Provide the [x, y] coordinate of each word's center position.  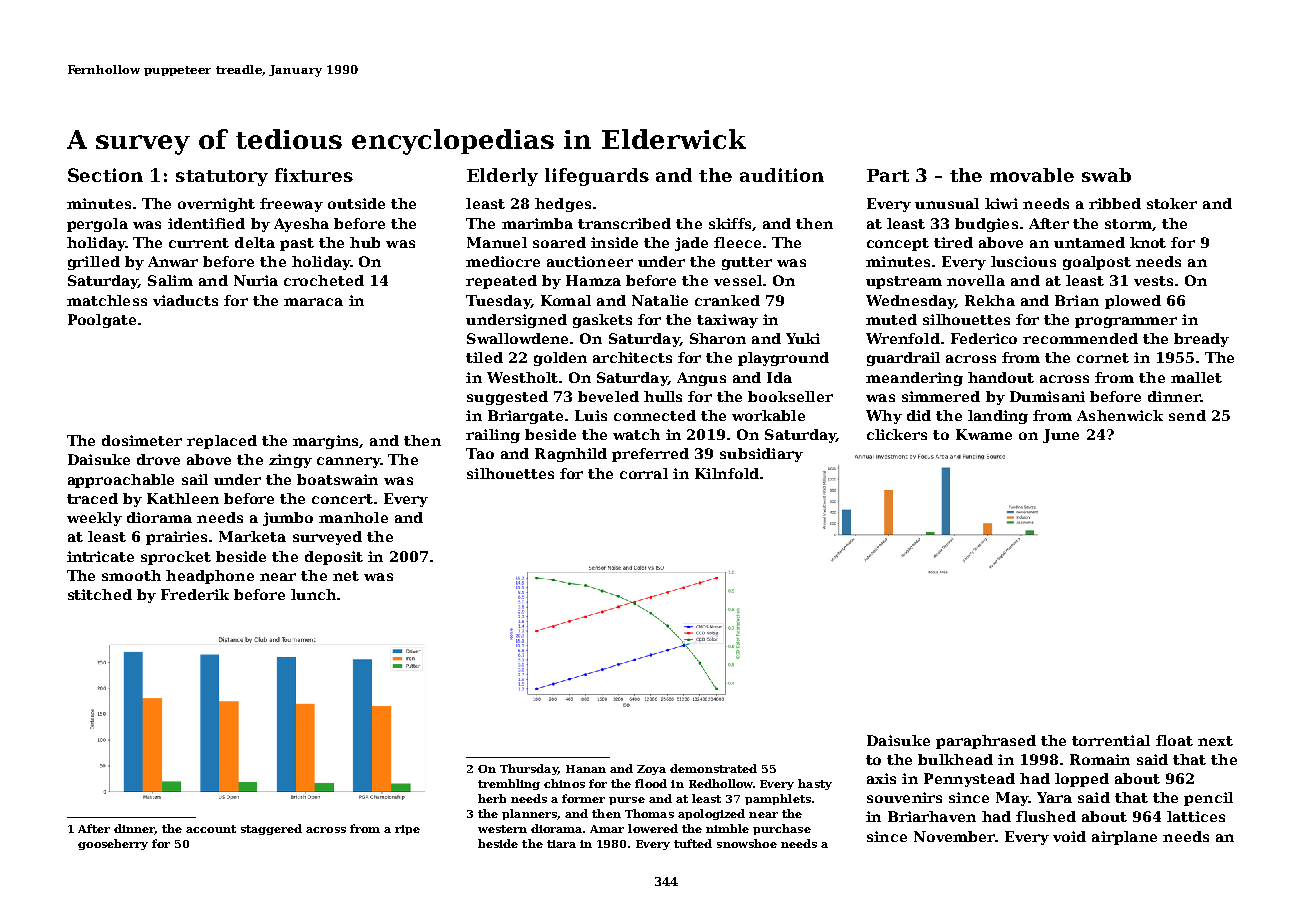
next [1215, 741]
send [1187, 415]
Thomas [649, 813]
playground [783, 359]
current [199, 243]
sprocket [176, 558]
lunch [313, 594]
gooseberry [113, 844]
